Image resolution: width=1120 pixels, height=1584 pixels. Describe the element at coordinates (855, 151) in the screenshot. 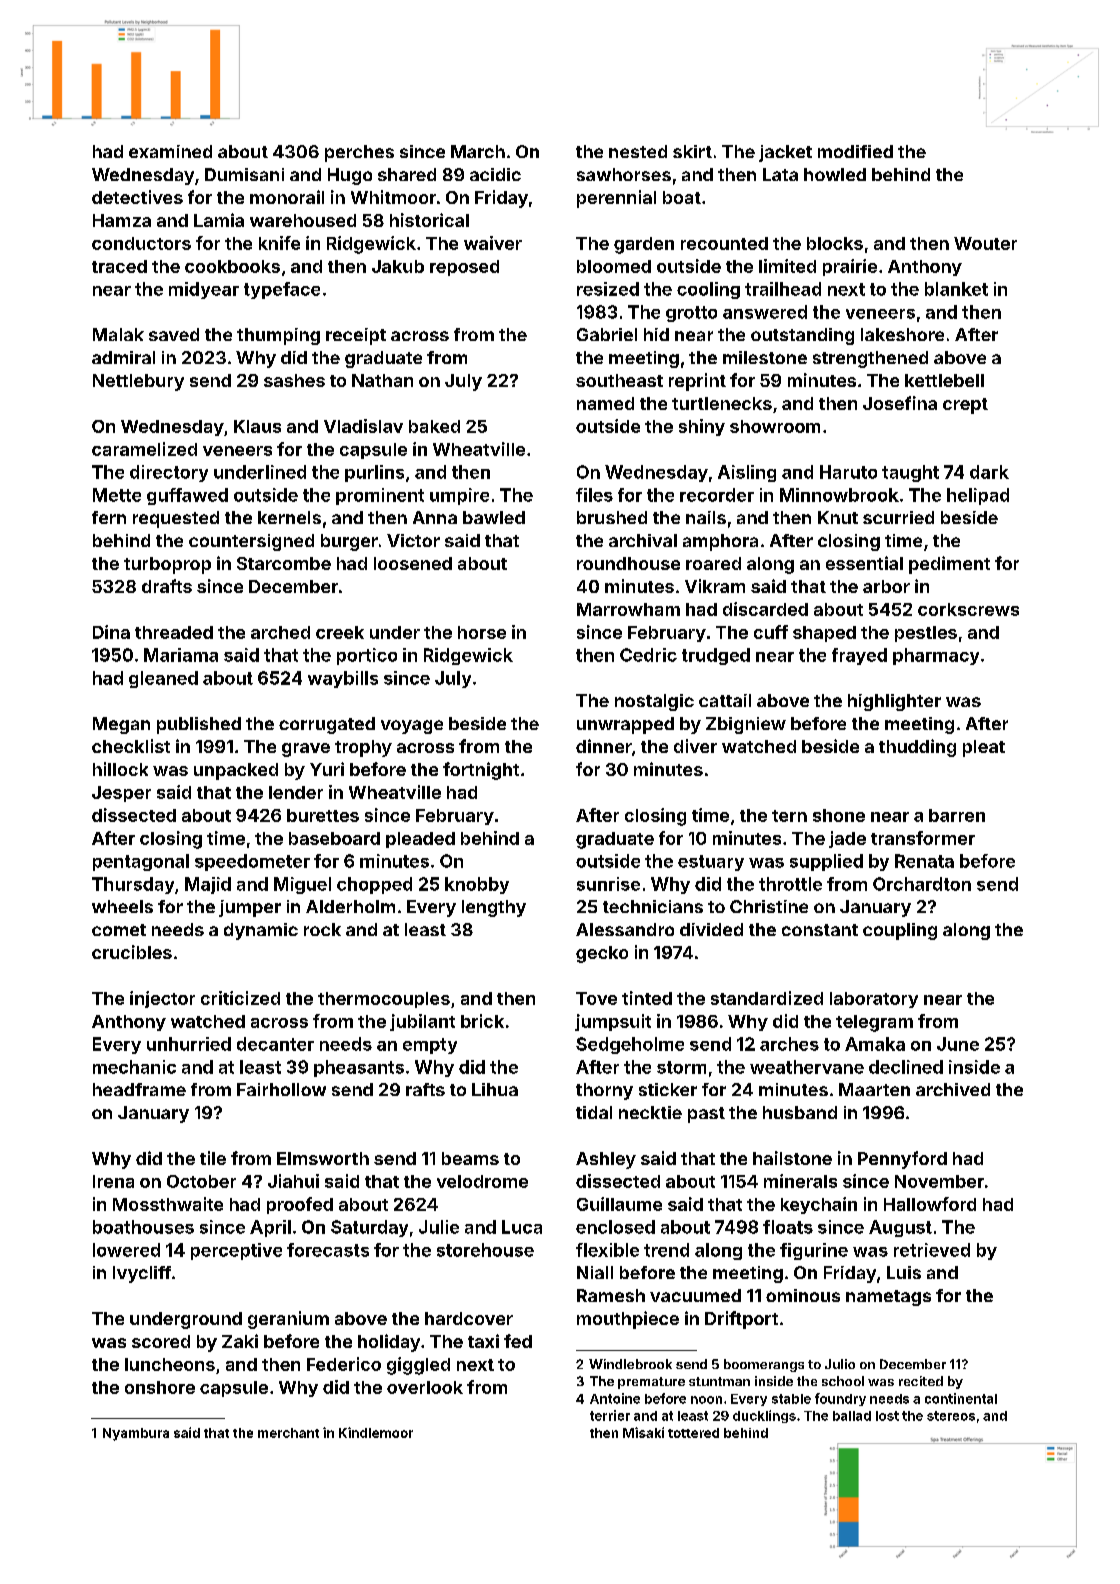

I see `modified` at that location.
